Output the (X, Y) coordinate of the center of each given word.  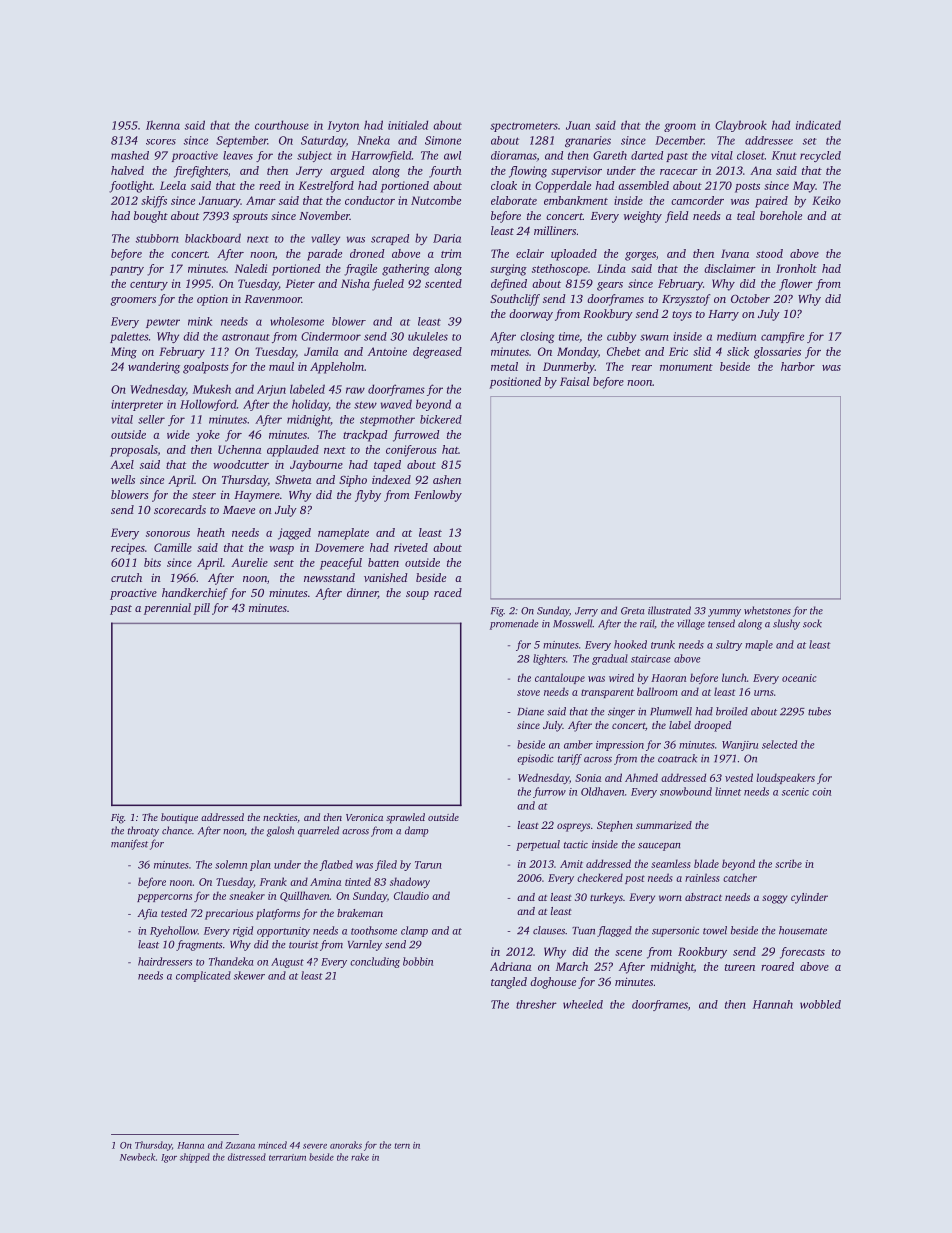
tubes (819, 711)
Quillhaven (305, 896)
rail (647, 624)
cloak (504, 185)
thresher (536, 1004)
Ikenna (163, 125)
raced (448, 592)
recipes (128, 549)
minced (272, 1145)
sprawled (405, 818)
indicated (818, 125)
